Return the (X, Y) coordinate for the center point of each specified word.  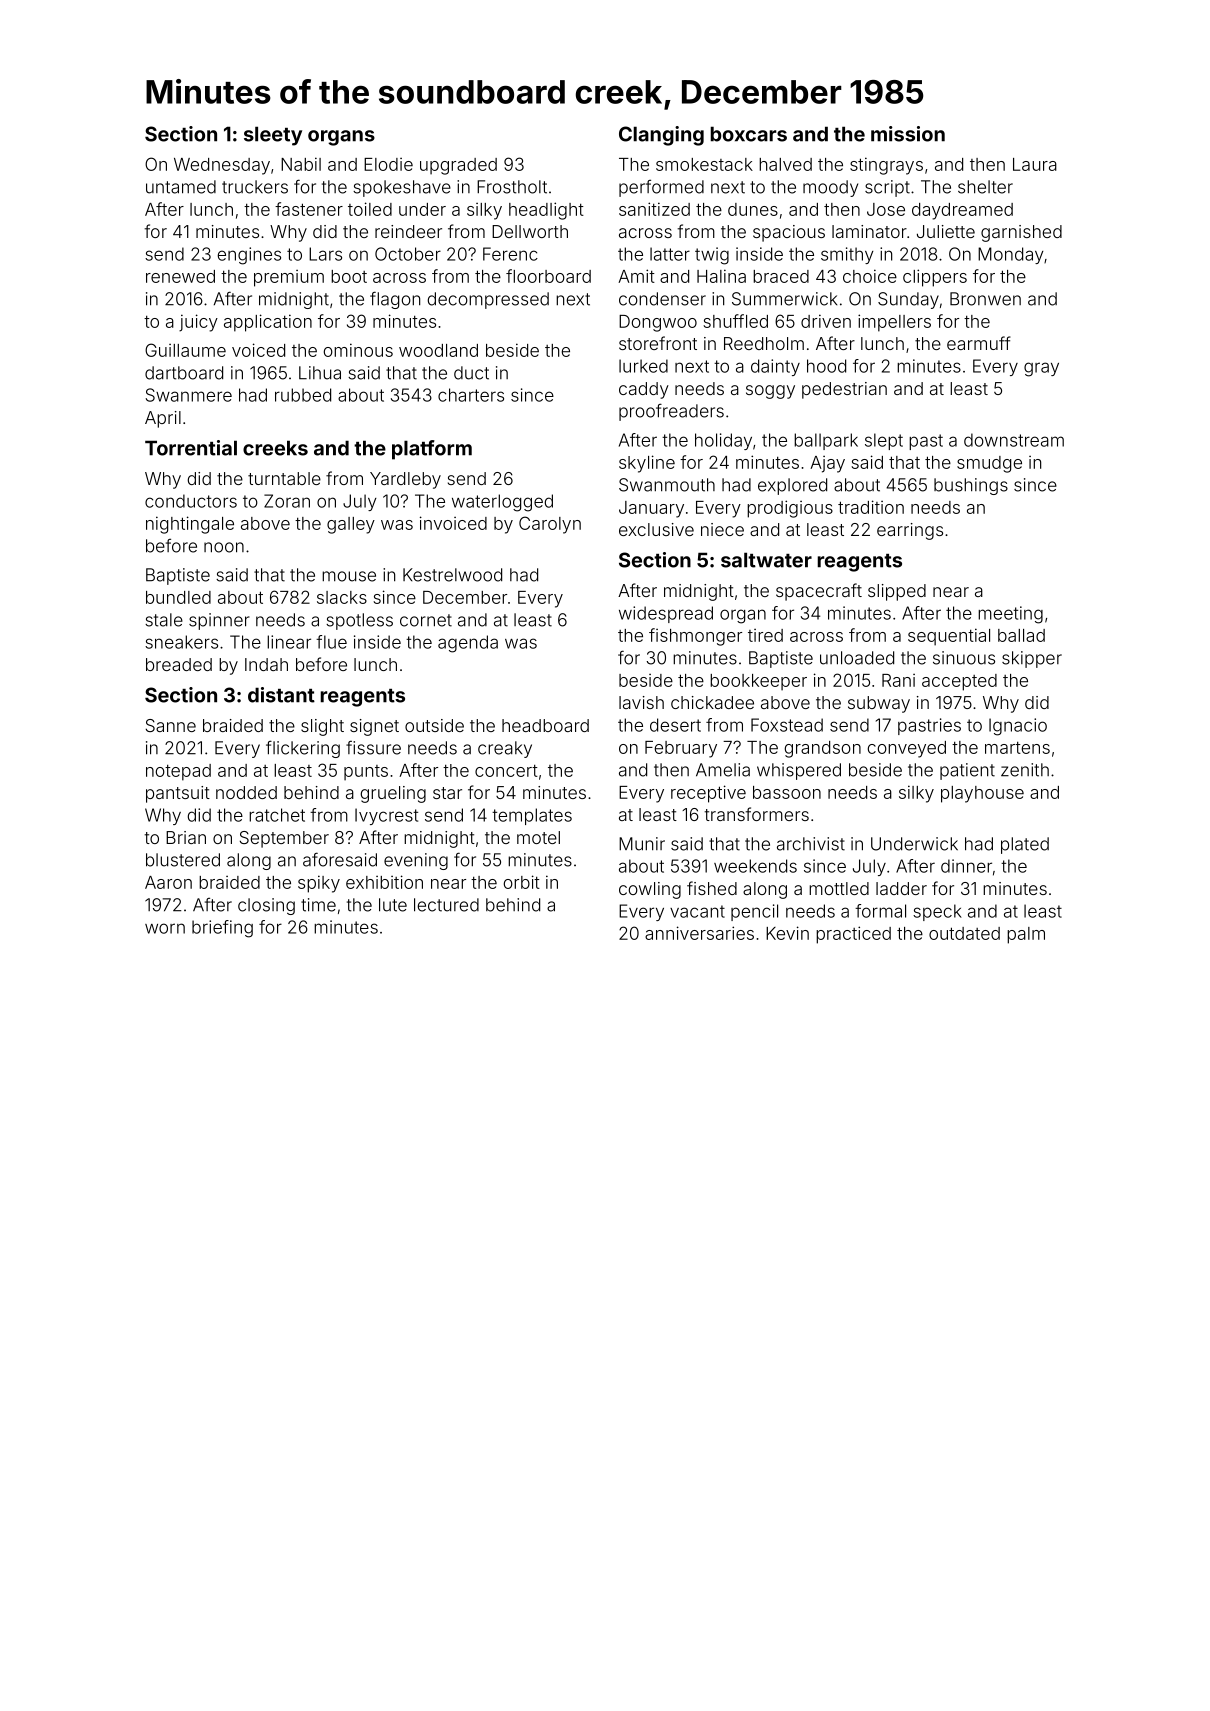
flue (331, 642)
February (681, 749)
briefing (222, 929)
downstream (1014, 440)
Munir (642, 844)
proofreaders (671, 412)
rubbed (303, 395)
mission (908, 134)
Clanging (661, 136)
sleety (273, 136)
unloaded (857, 658)
